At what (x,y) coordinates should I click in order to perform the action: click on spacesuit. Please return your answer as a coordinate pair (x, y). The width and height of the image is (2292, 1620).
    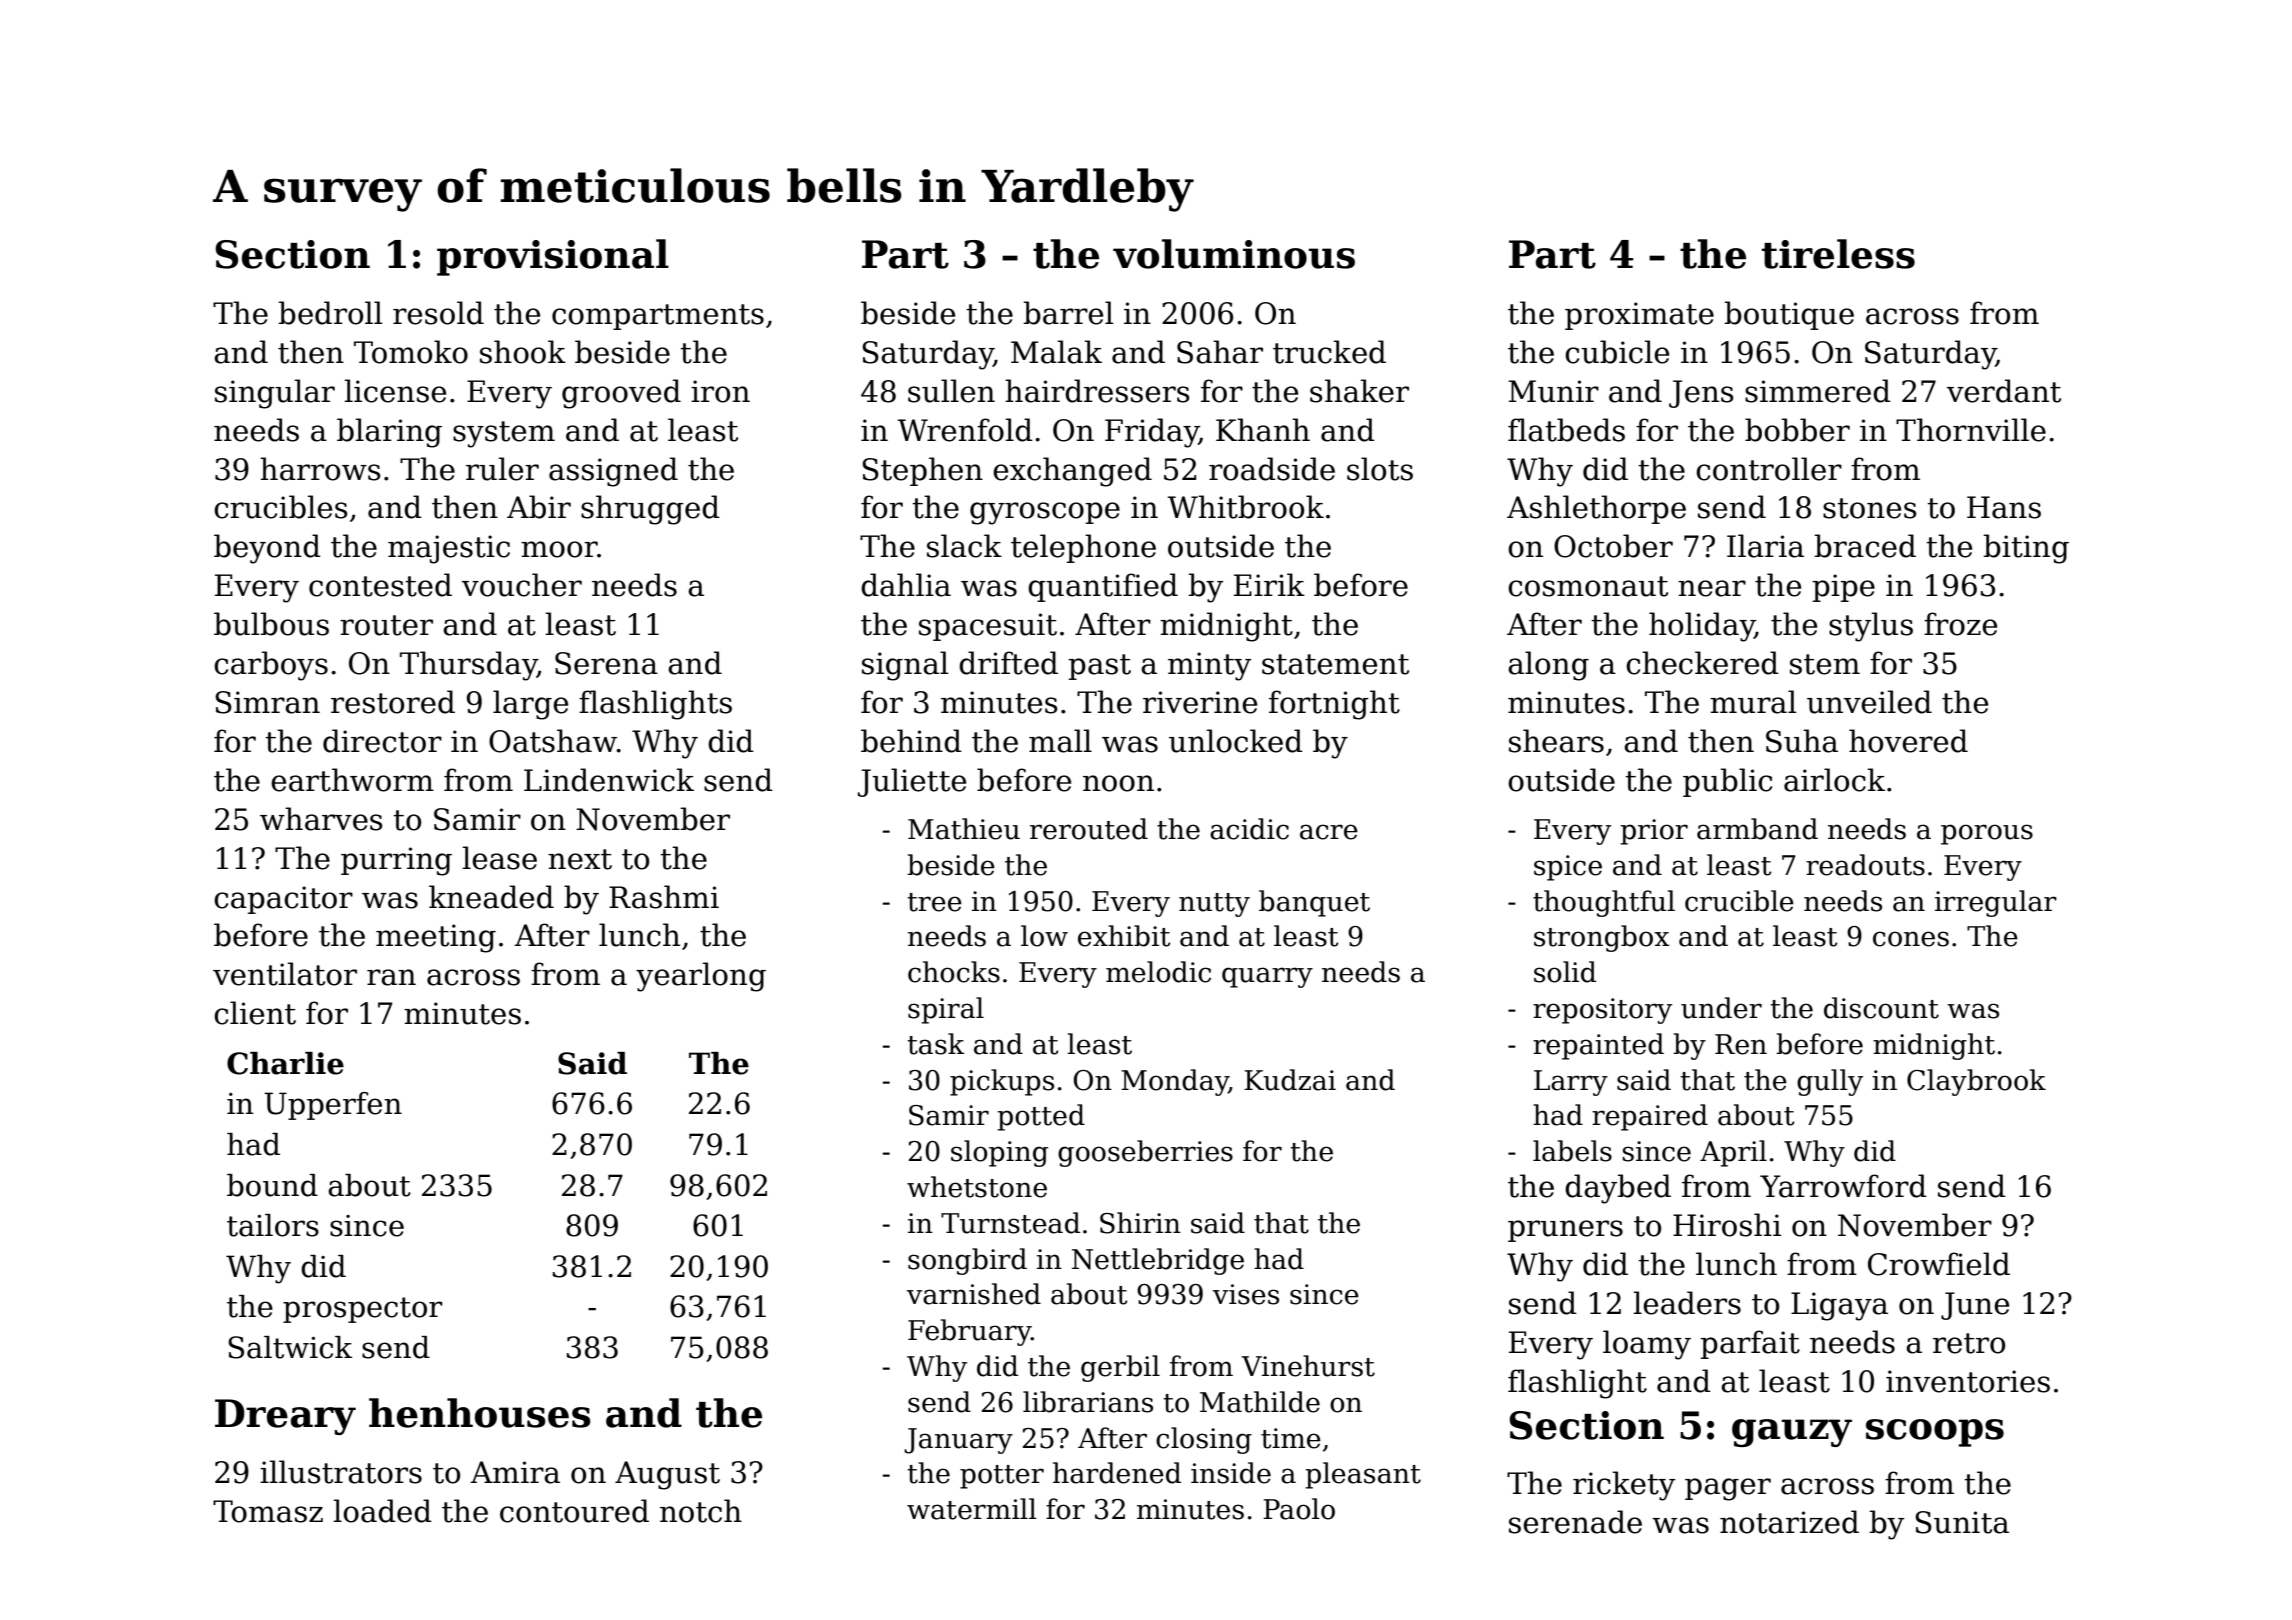
    Looking at the image, I should click on (988, 627).
